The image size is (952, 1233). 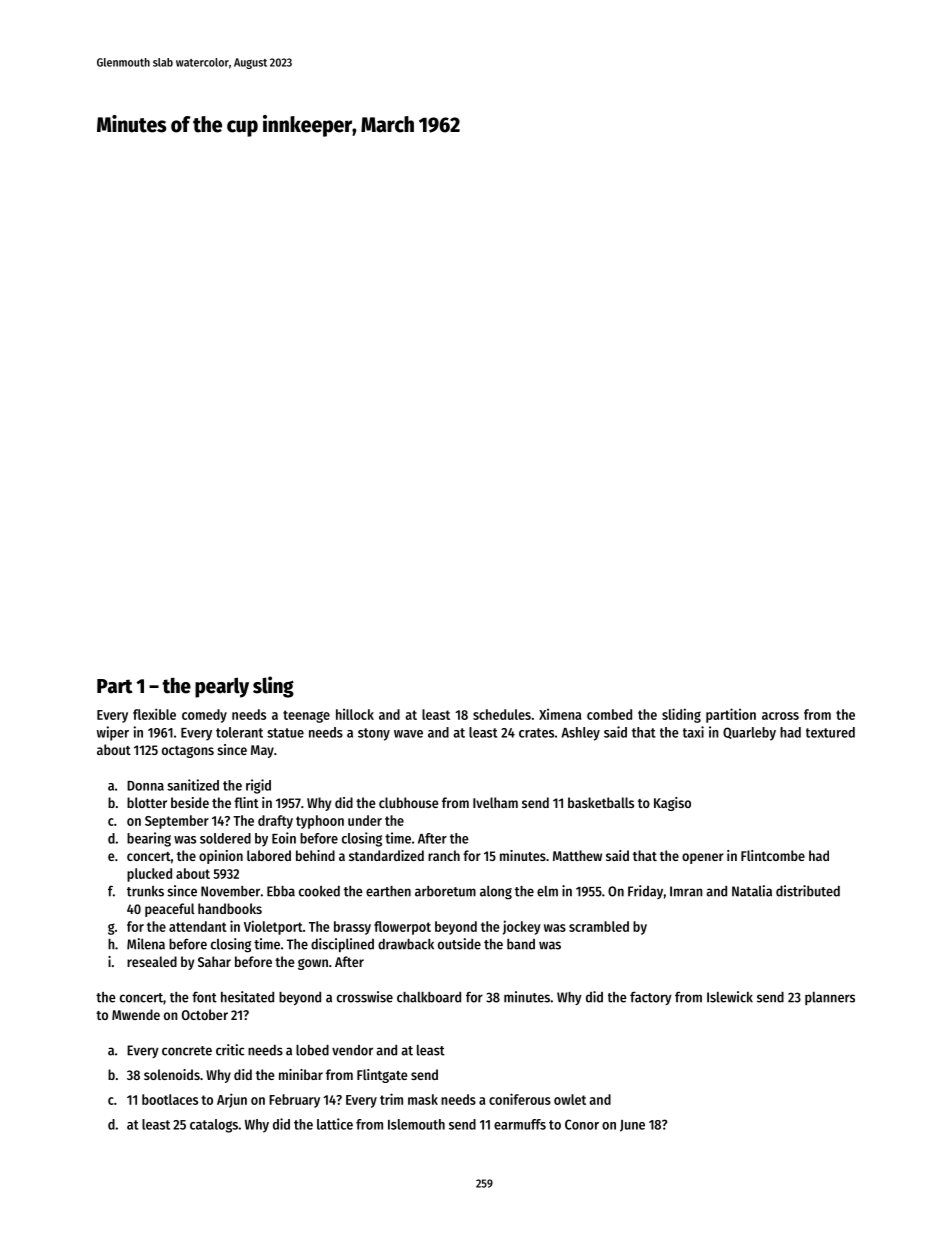 I want to click on pearly, so click(x=222, y=687).
